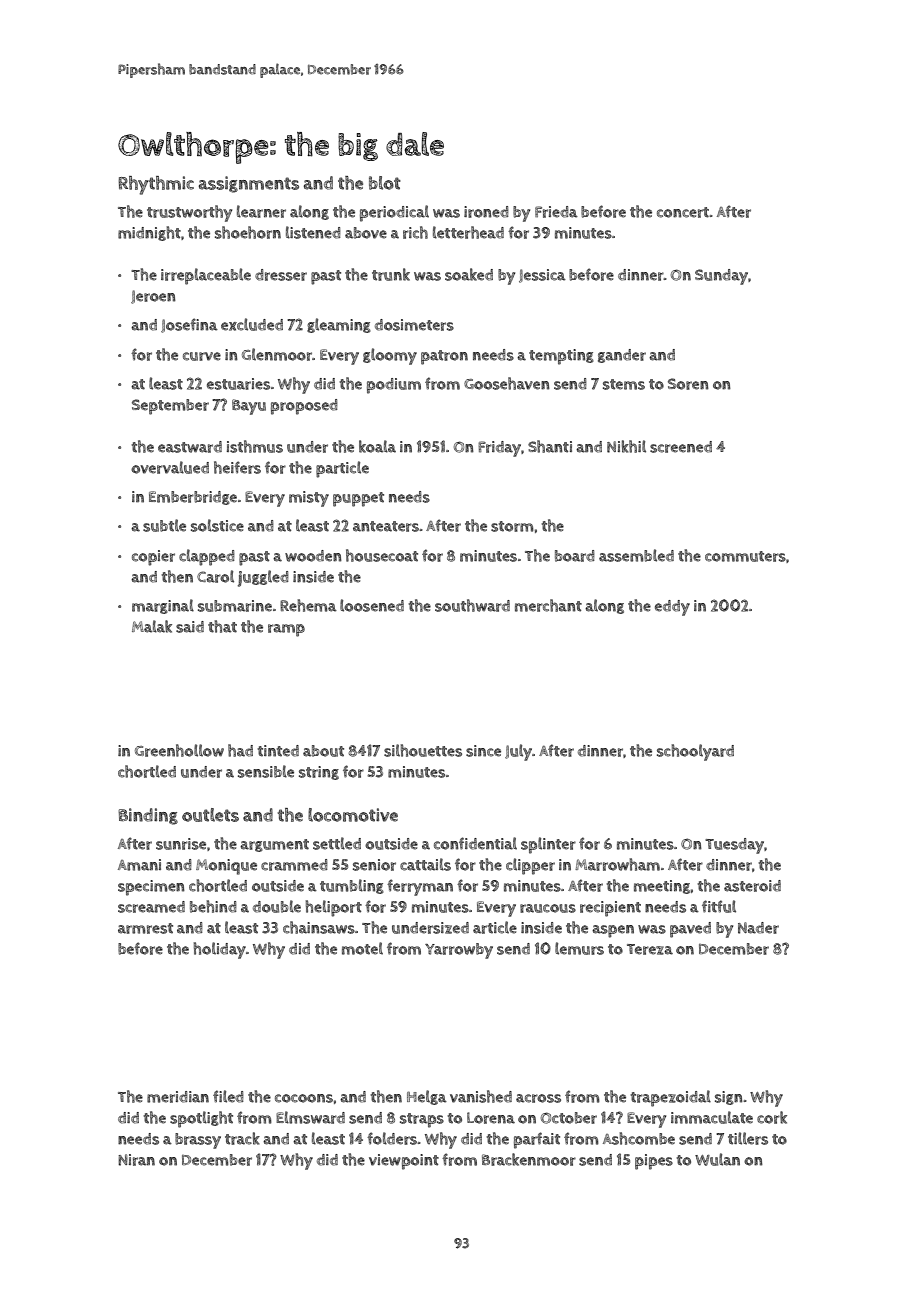  Describe the element at coordinates (178, 1097) in the page. I see `meridian` at that location.
